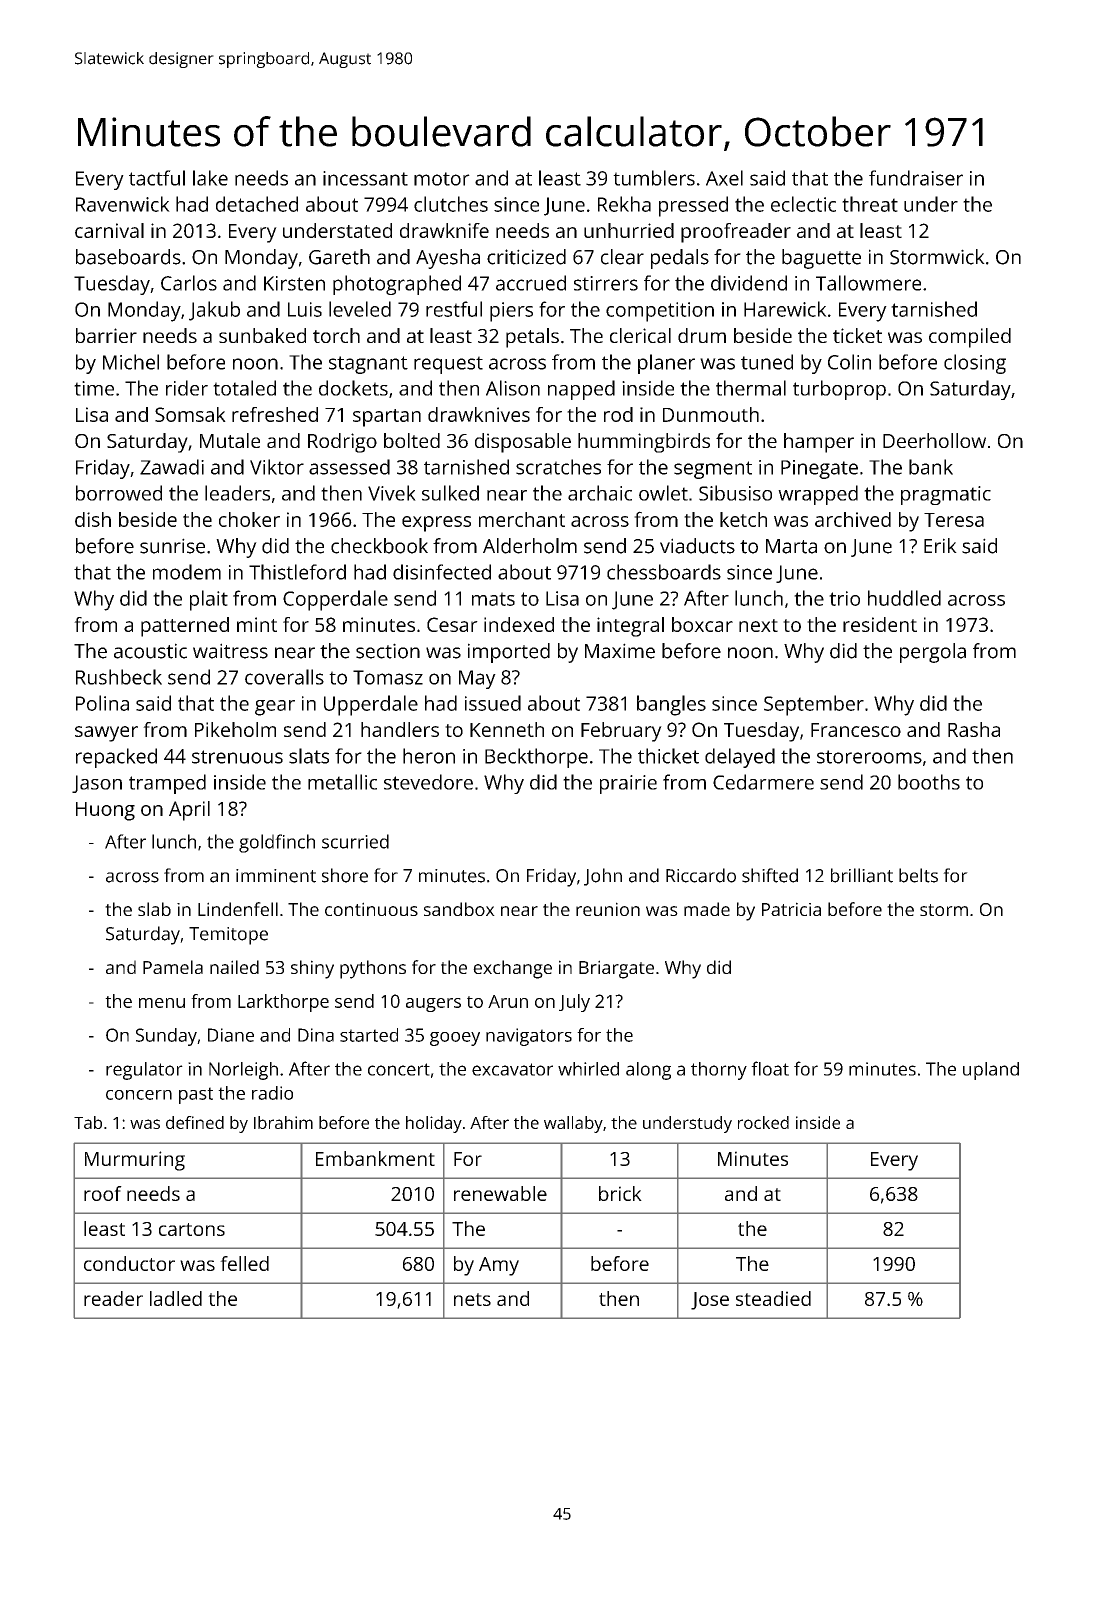  I want to click on disposable, so click(523, 443).
